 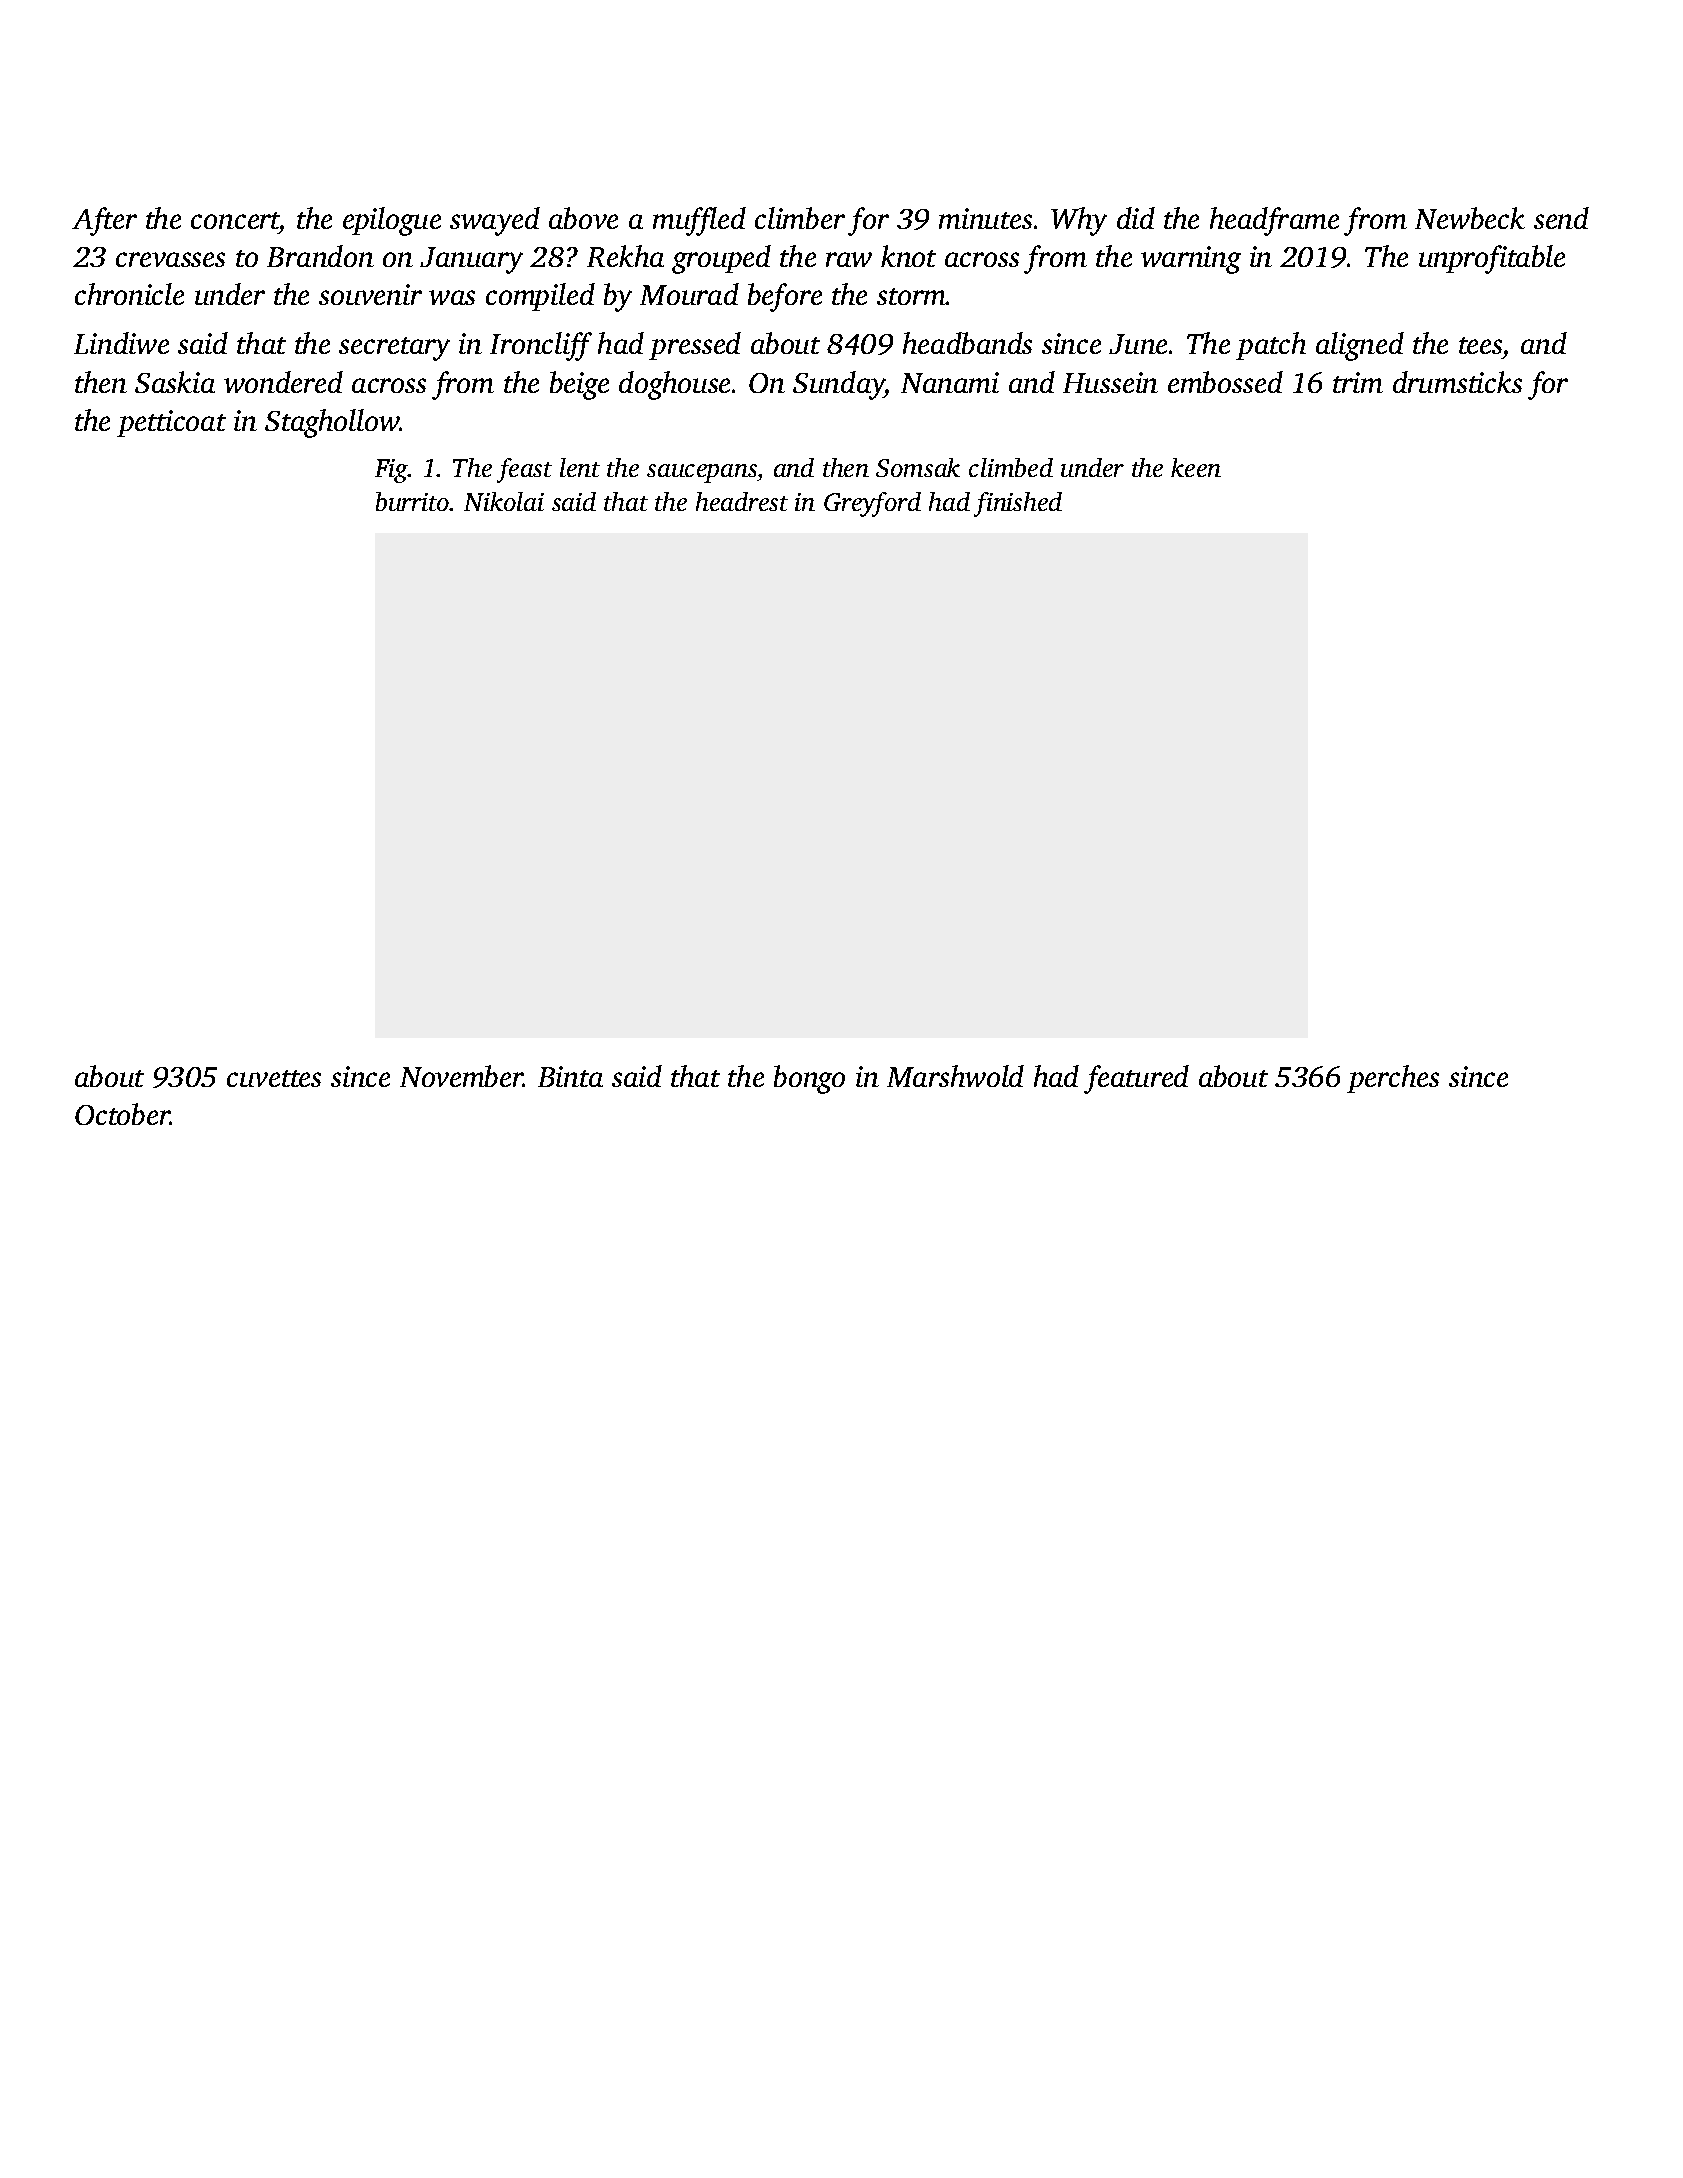 I want to click on drumsticks, so click(x=1457, y=382).
